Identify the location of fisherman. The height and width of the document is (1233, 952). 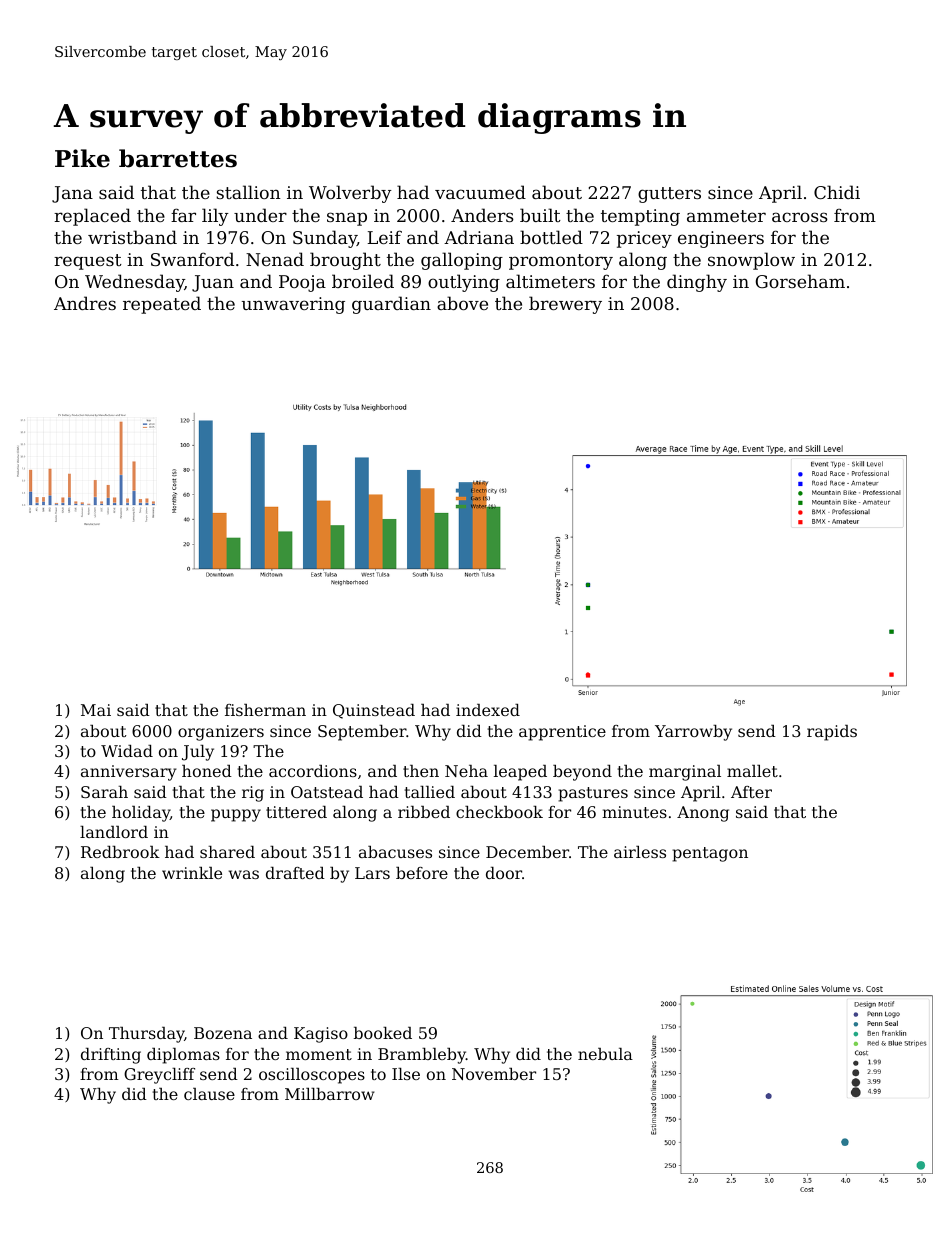
(265, 710).
